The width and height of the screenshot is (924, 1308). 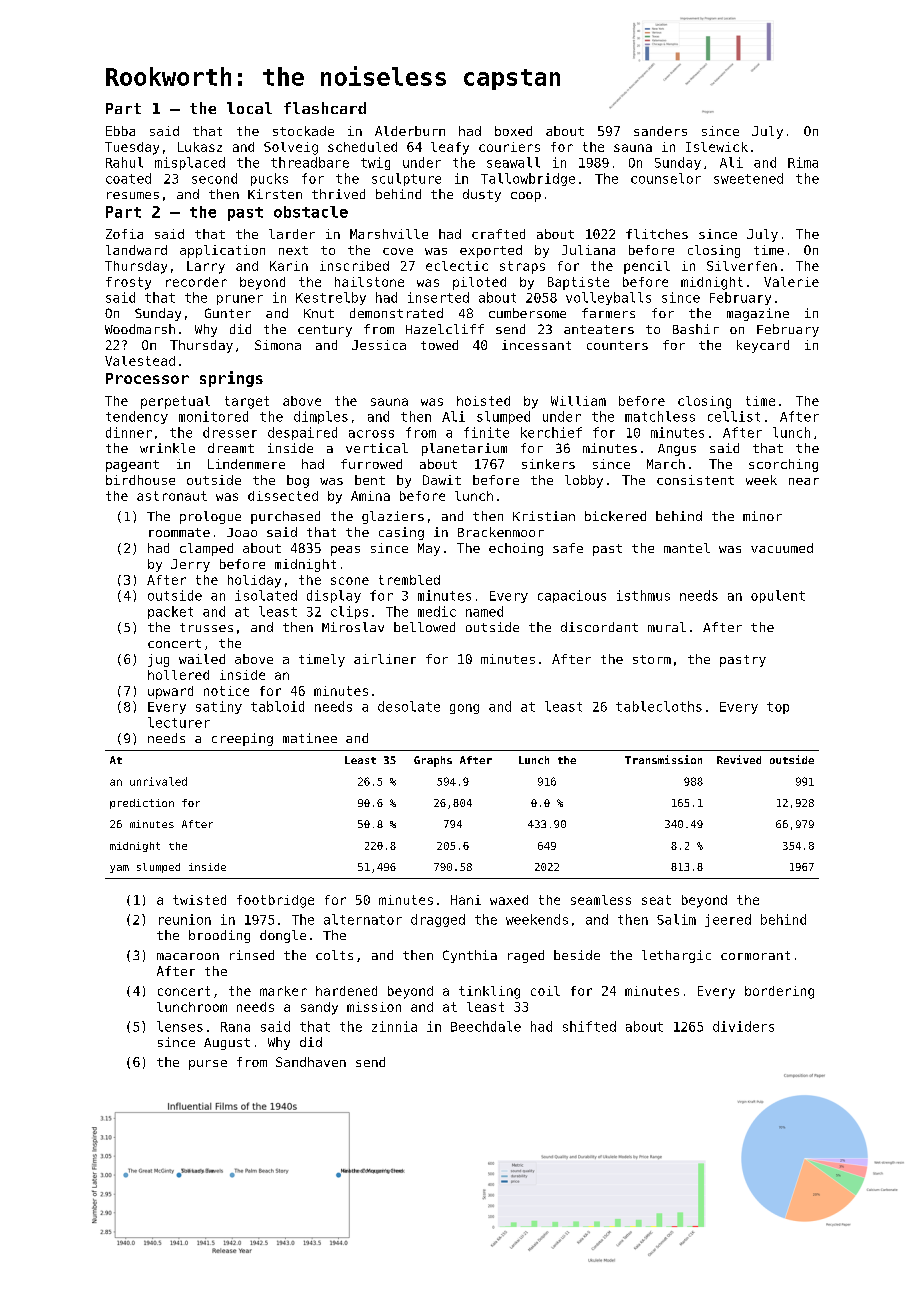 I want to click on purse, so click(x=208, y=1065).
